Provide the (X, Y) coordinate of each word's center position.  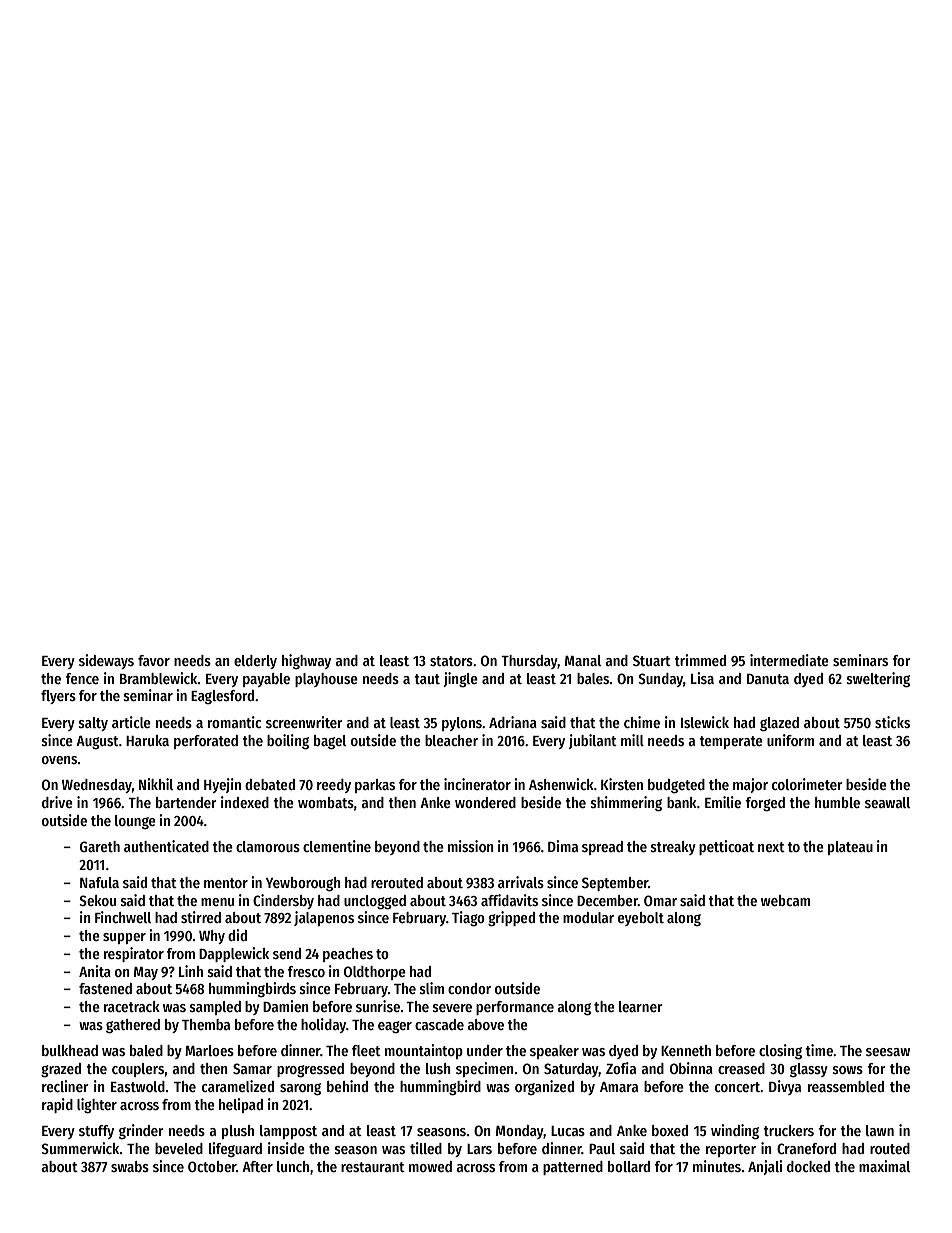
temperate (731, 742)
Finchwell (123, 917)
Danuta (768, 679)
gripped (511, 918)
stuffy (96, 1132)
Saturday (571, 1070)
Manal (583, 660)
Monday (520, 1132)
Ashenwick (561, 784)
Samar (252, 1068)
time (819, 1050)
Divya (785, 1087)
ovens (59, 760)
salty (93, 724)
